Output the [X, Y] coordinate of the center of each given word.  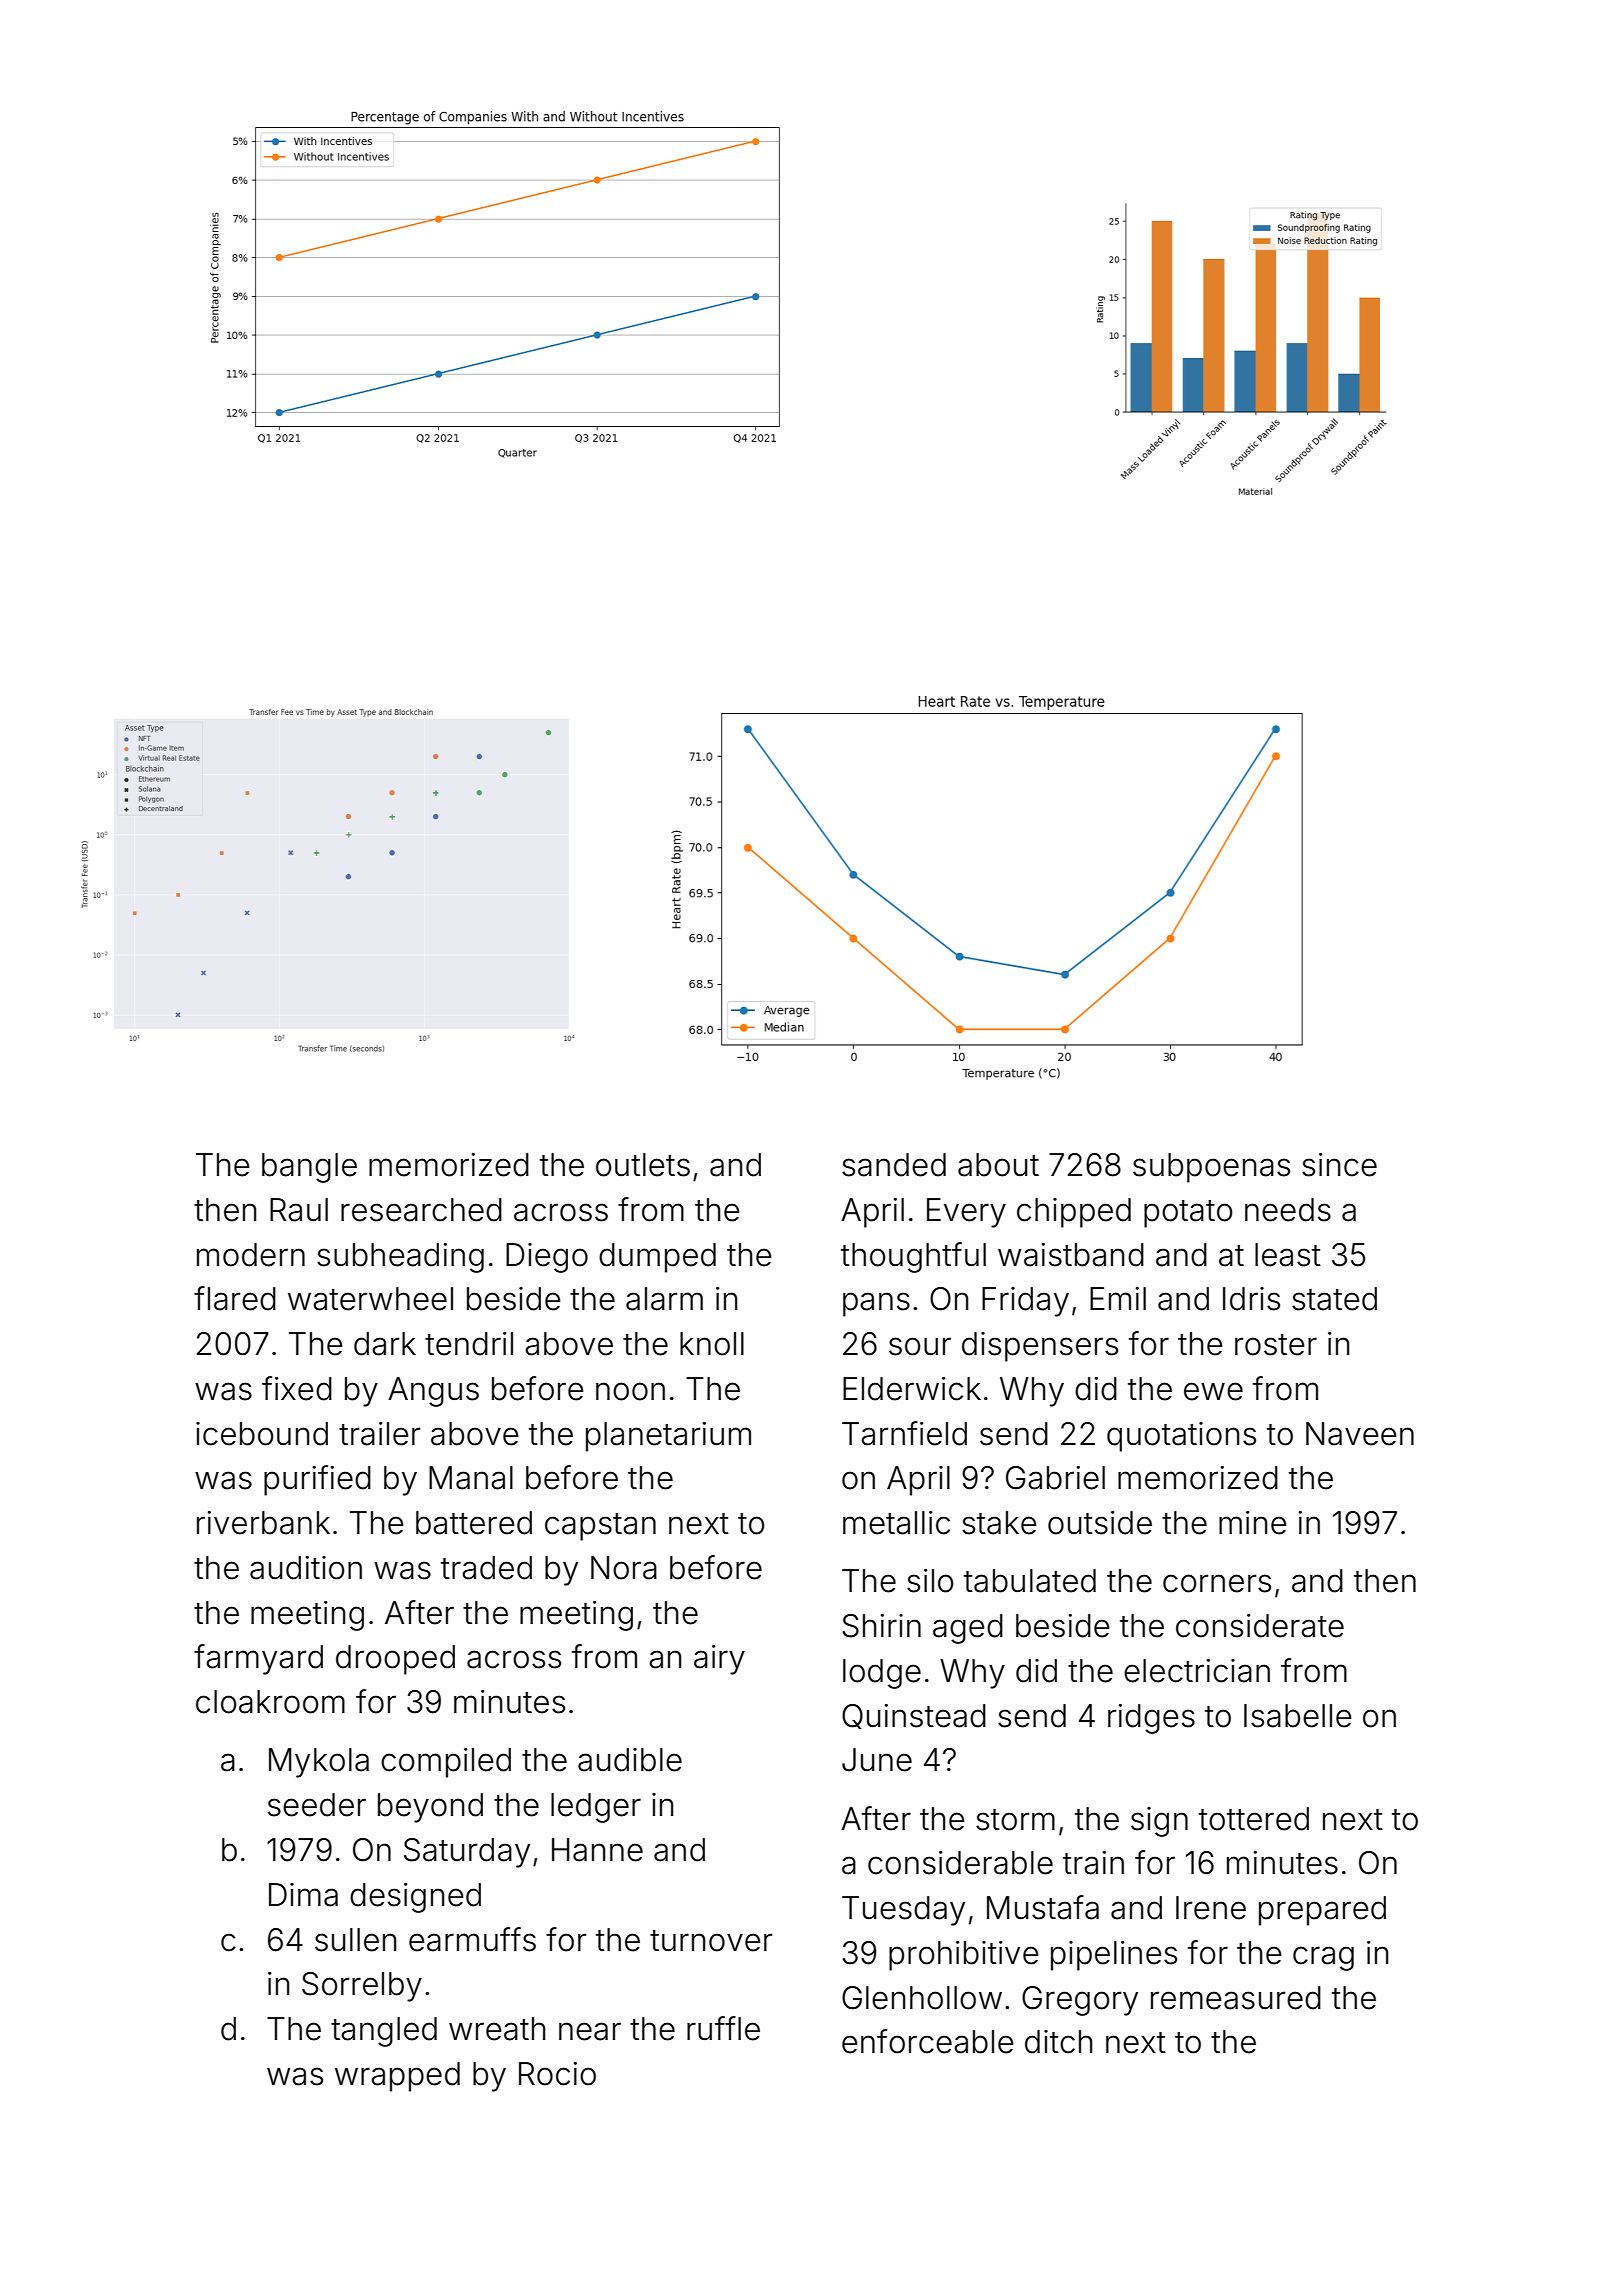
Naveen [1360, 1434]
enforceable [928, 2041]
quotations [1181, 1437]
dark [385, 1344]
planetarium [668, 1437]
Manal [471, 1478]
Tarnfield [904, 1433]
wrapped [397, 2077]
